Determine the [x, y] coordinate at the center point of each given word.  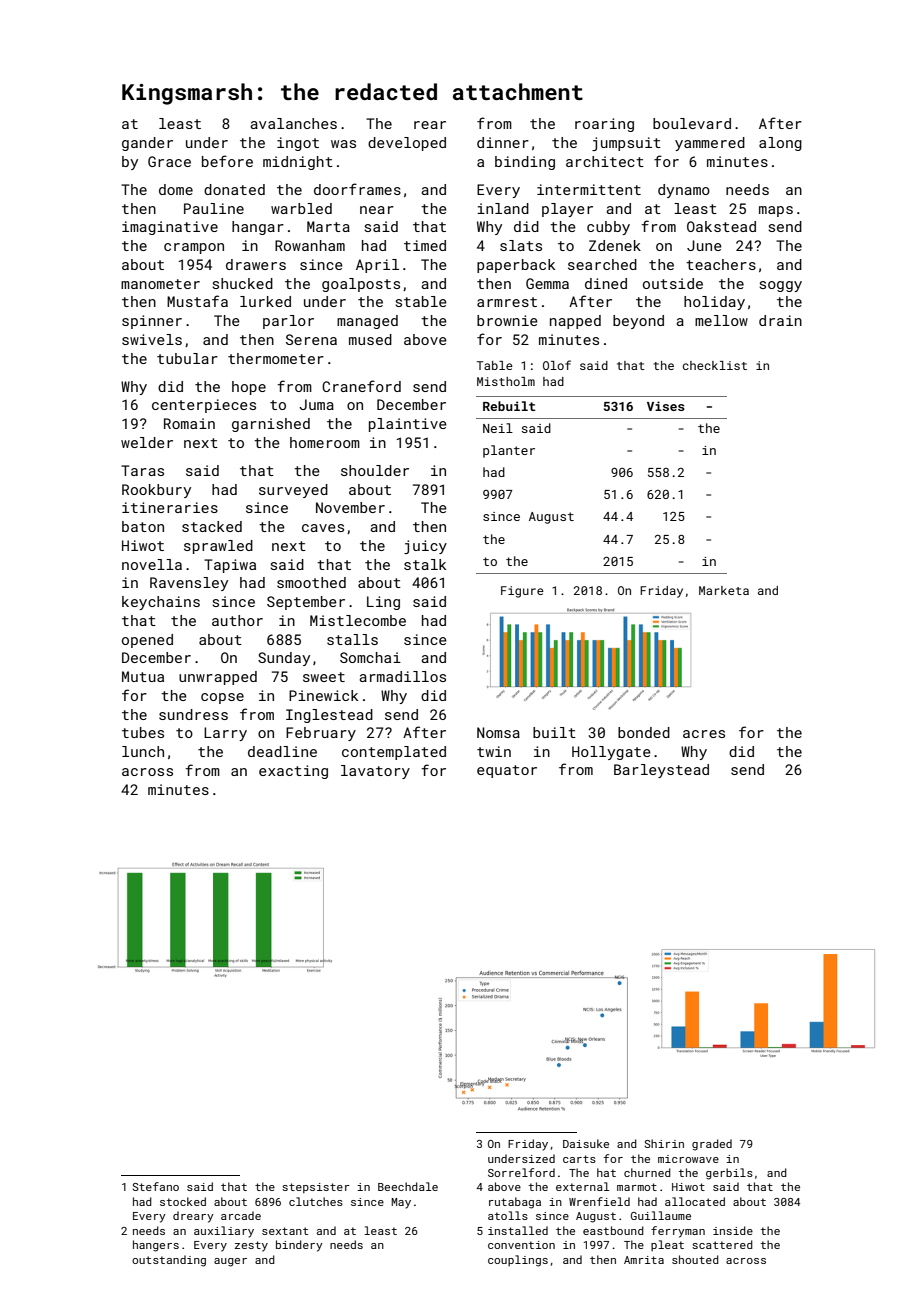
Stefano [156, 1186]
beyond [638, 322]
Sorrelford [521, 1172]
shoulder [375, 470]
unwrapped [218, 678]
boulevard [692, 123]
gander [147, 144]
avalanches [293, 123]
